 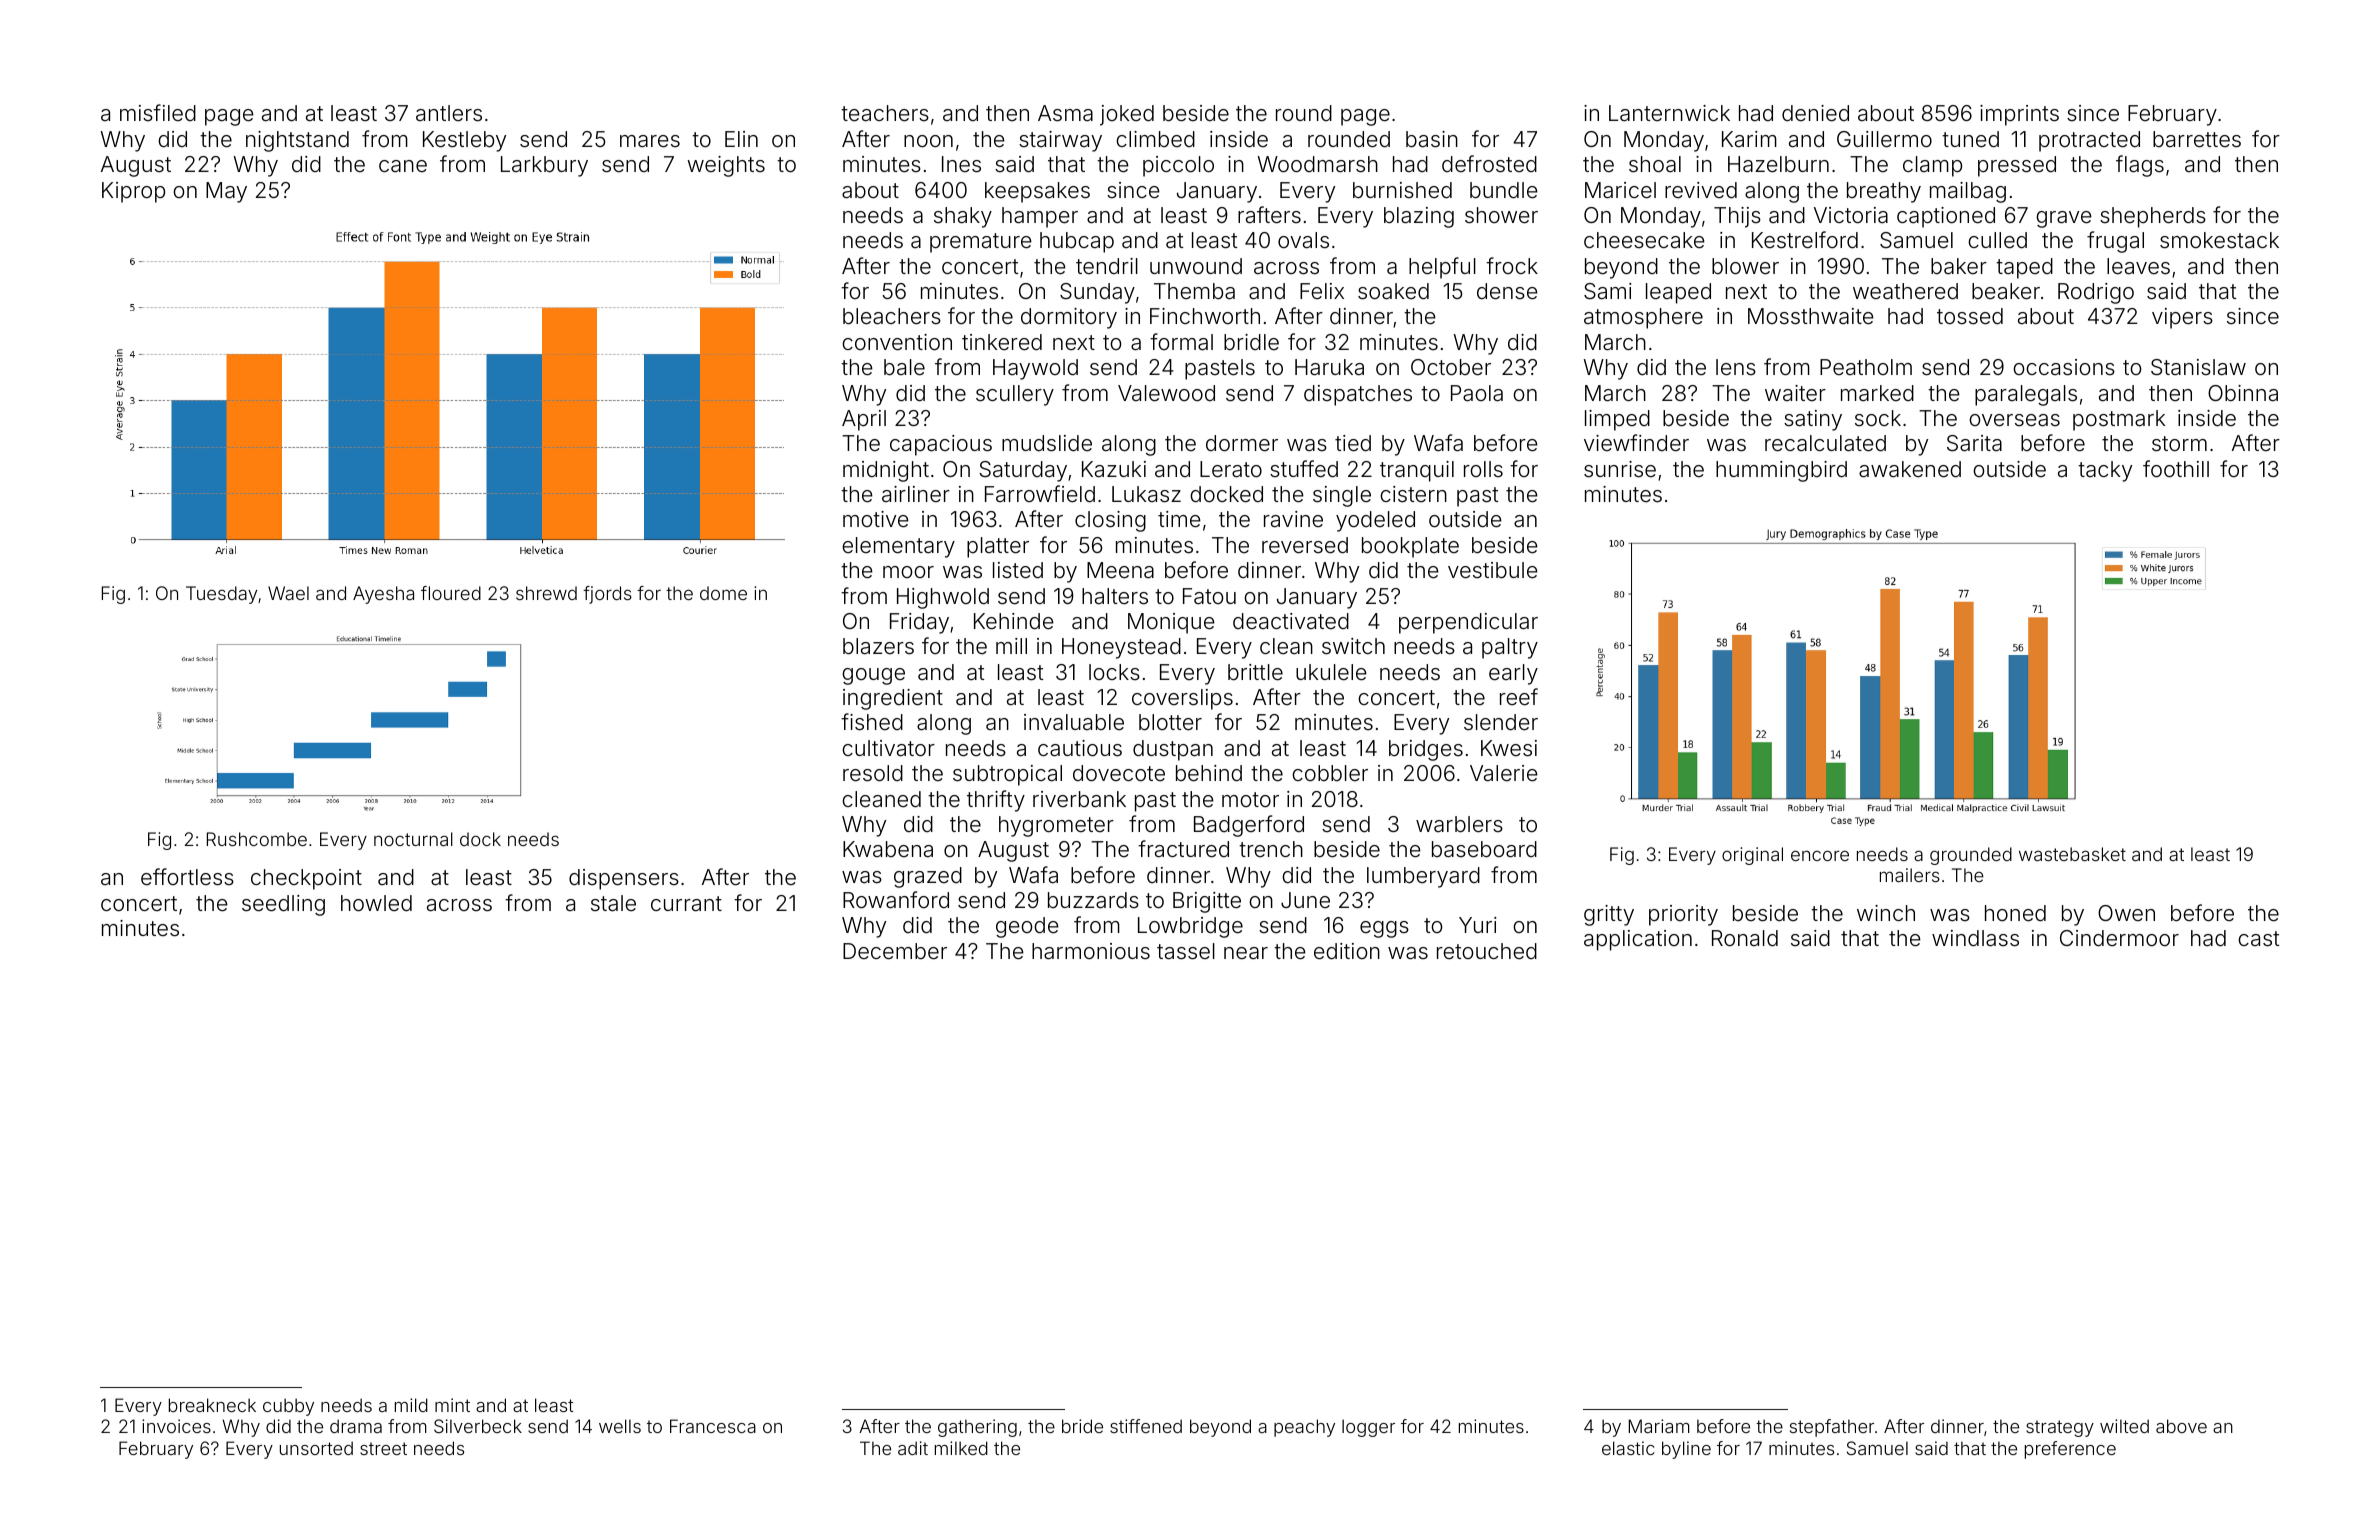 What do you see at coordinates (1093, 900) in the screenshot?
I see `buzzards` at bounding box center [1093, 900].
